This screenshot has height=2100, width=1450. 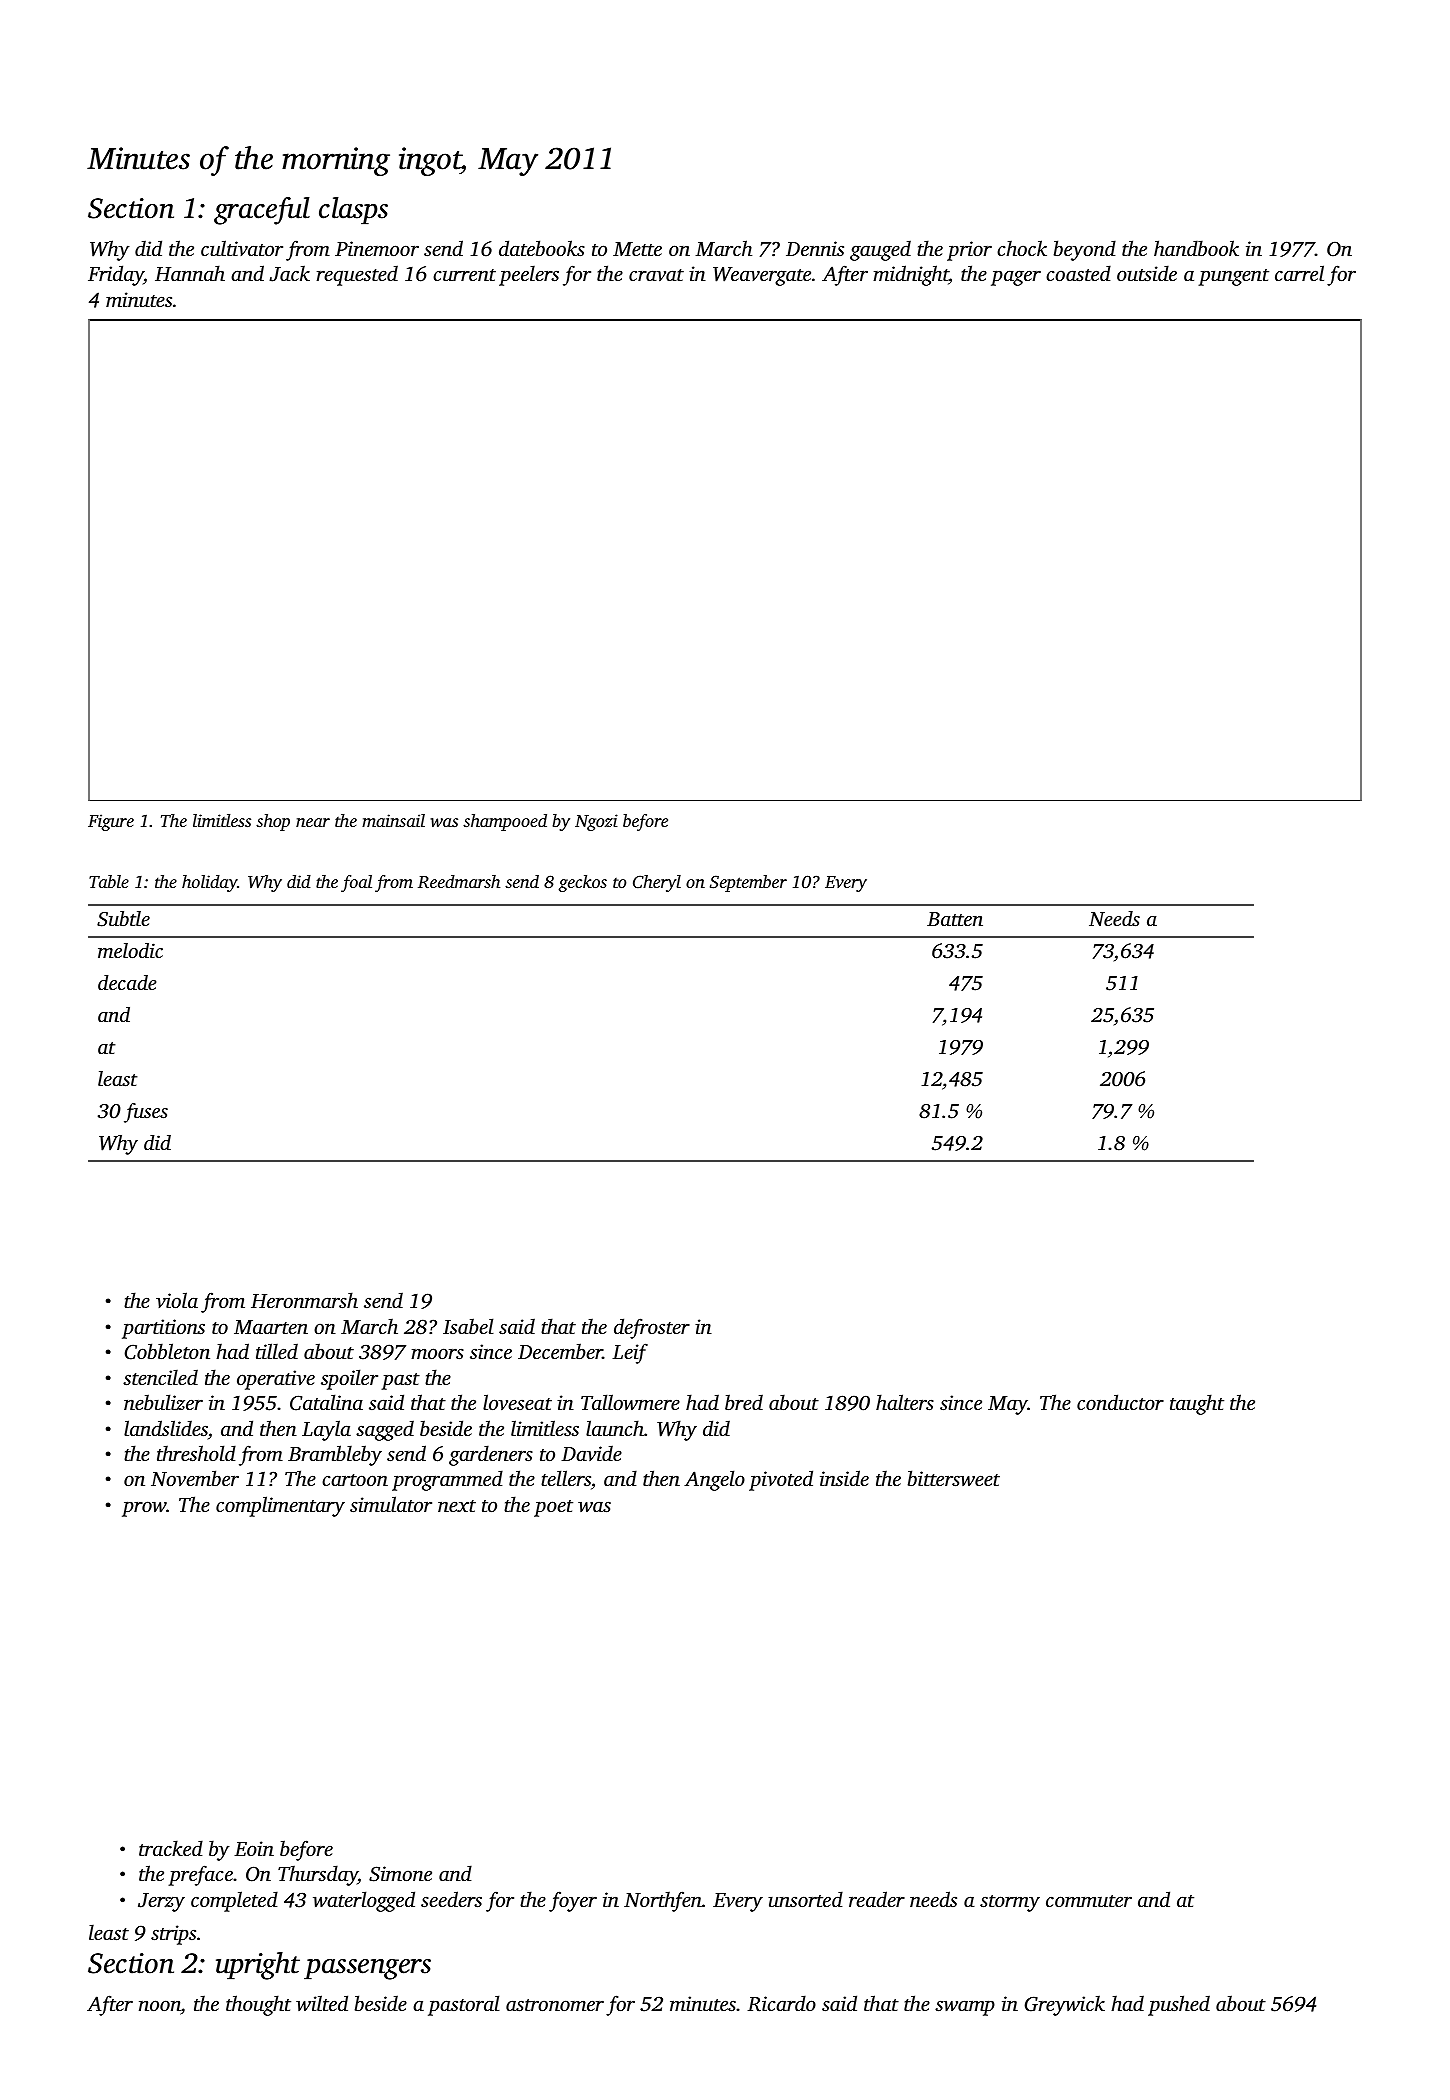 What do you see at coordinates (1197, 1404) in the screenshot?
I see `taught` at bounding box center [1197, 1404].
